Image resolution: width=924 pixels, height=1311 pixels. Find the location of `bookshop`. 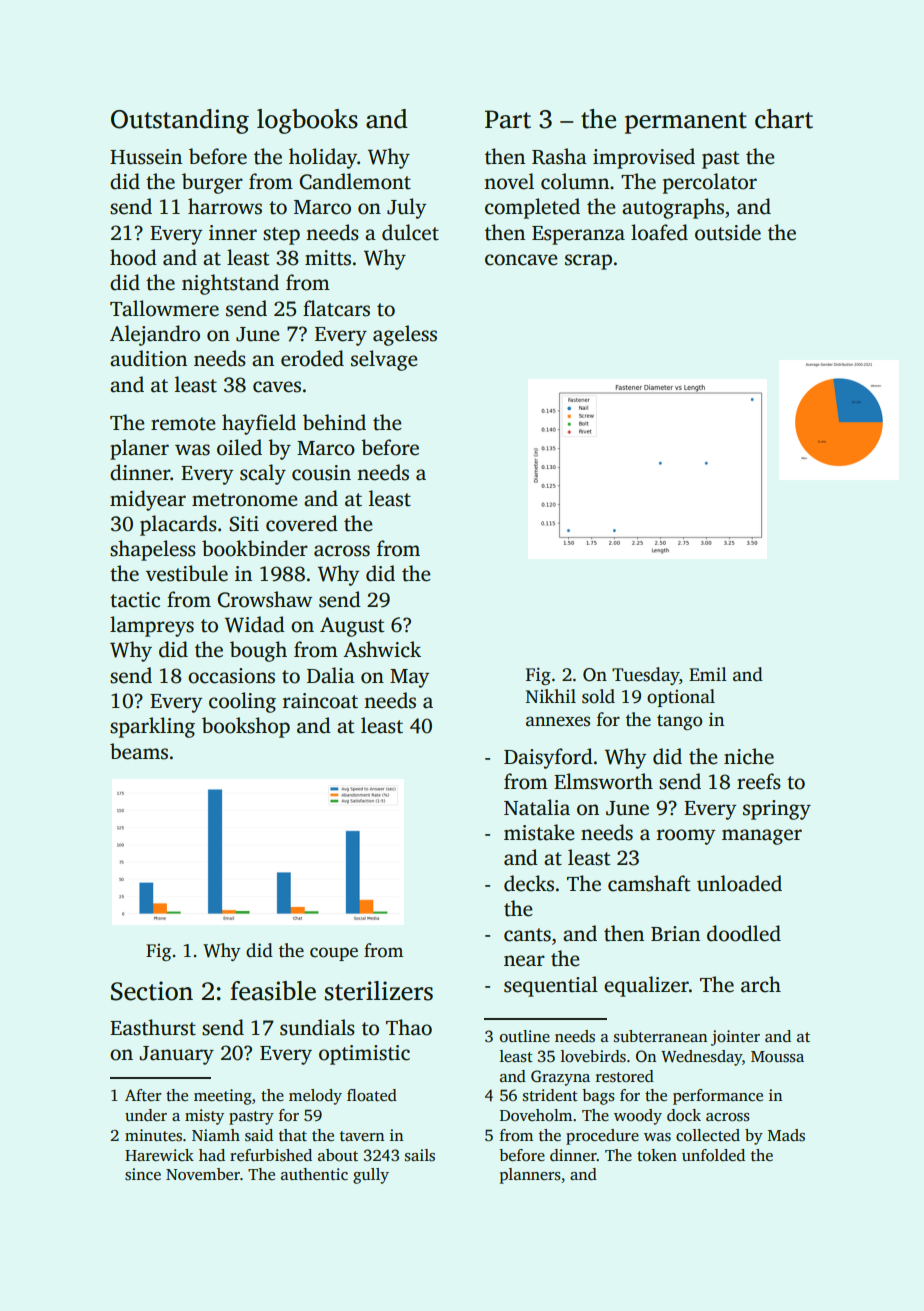

bookshop is located at coordinates (246, 727).
